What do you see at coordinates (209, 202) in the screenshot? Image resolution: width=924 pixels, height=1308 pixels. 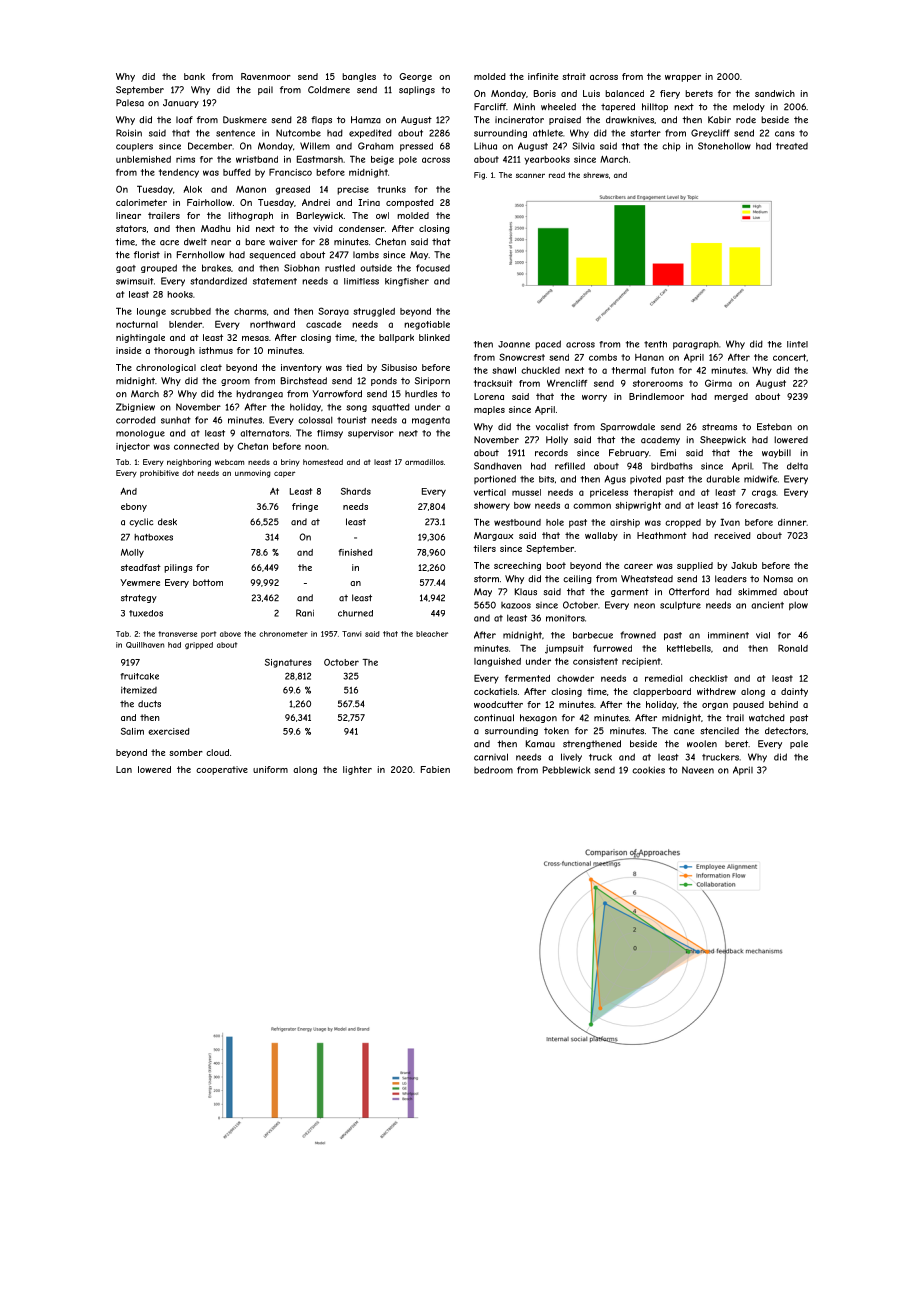 I see `Fairhollow` at bounding box center [209, 202].
